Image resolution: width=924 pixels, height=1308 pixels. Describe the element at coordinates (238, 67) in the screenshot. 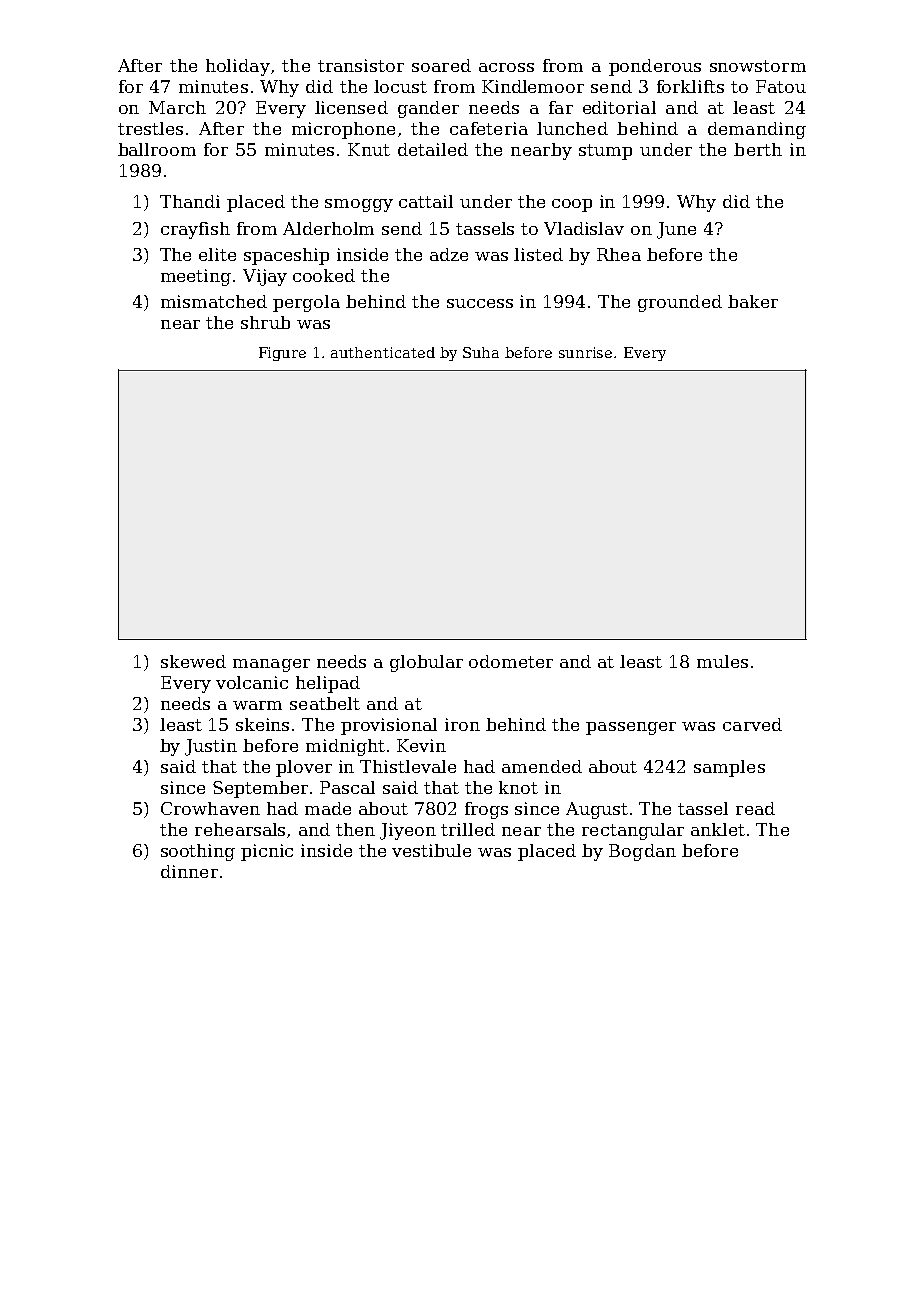

I see `holiday` at that location.
